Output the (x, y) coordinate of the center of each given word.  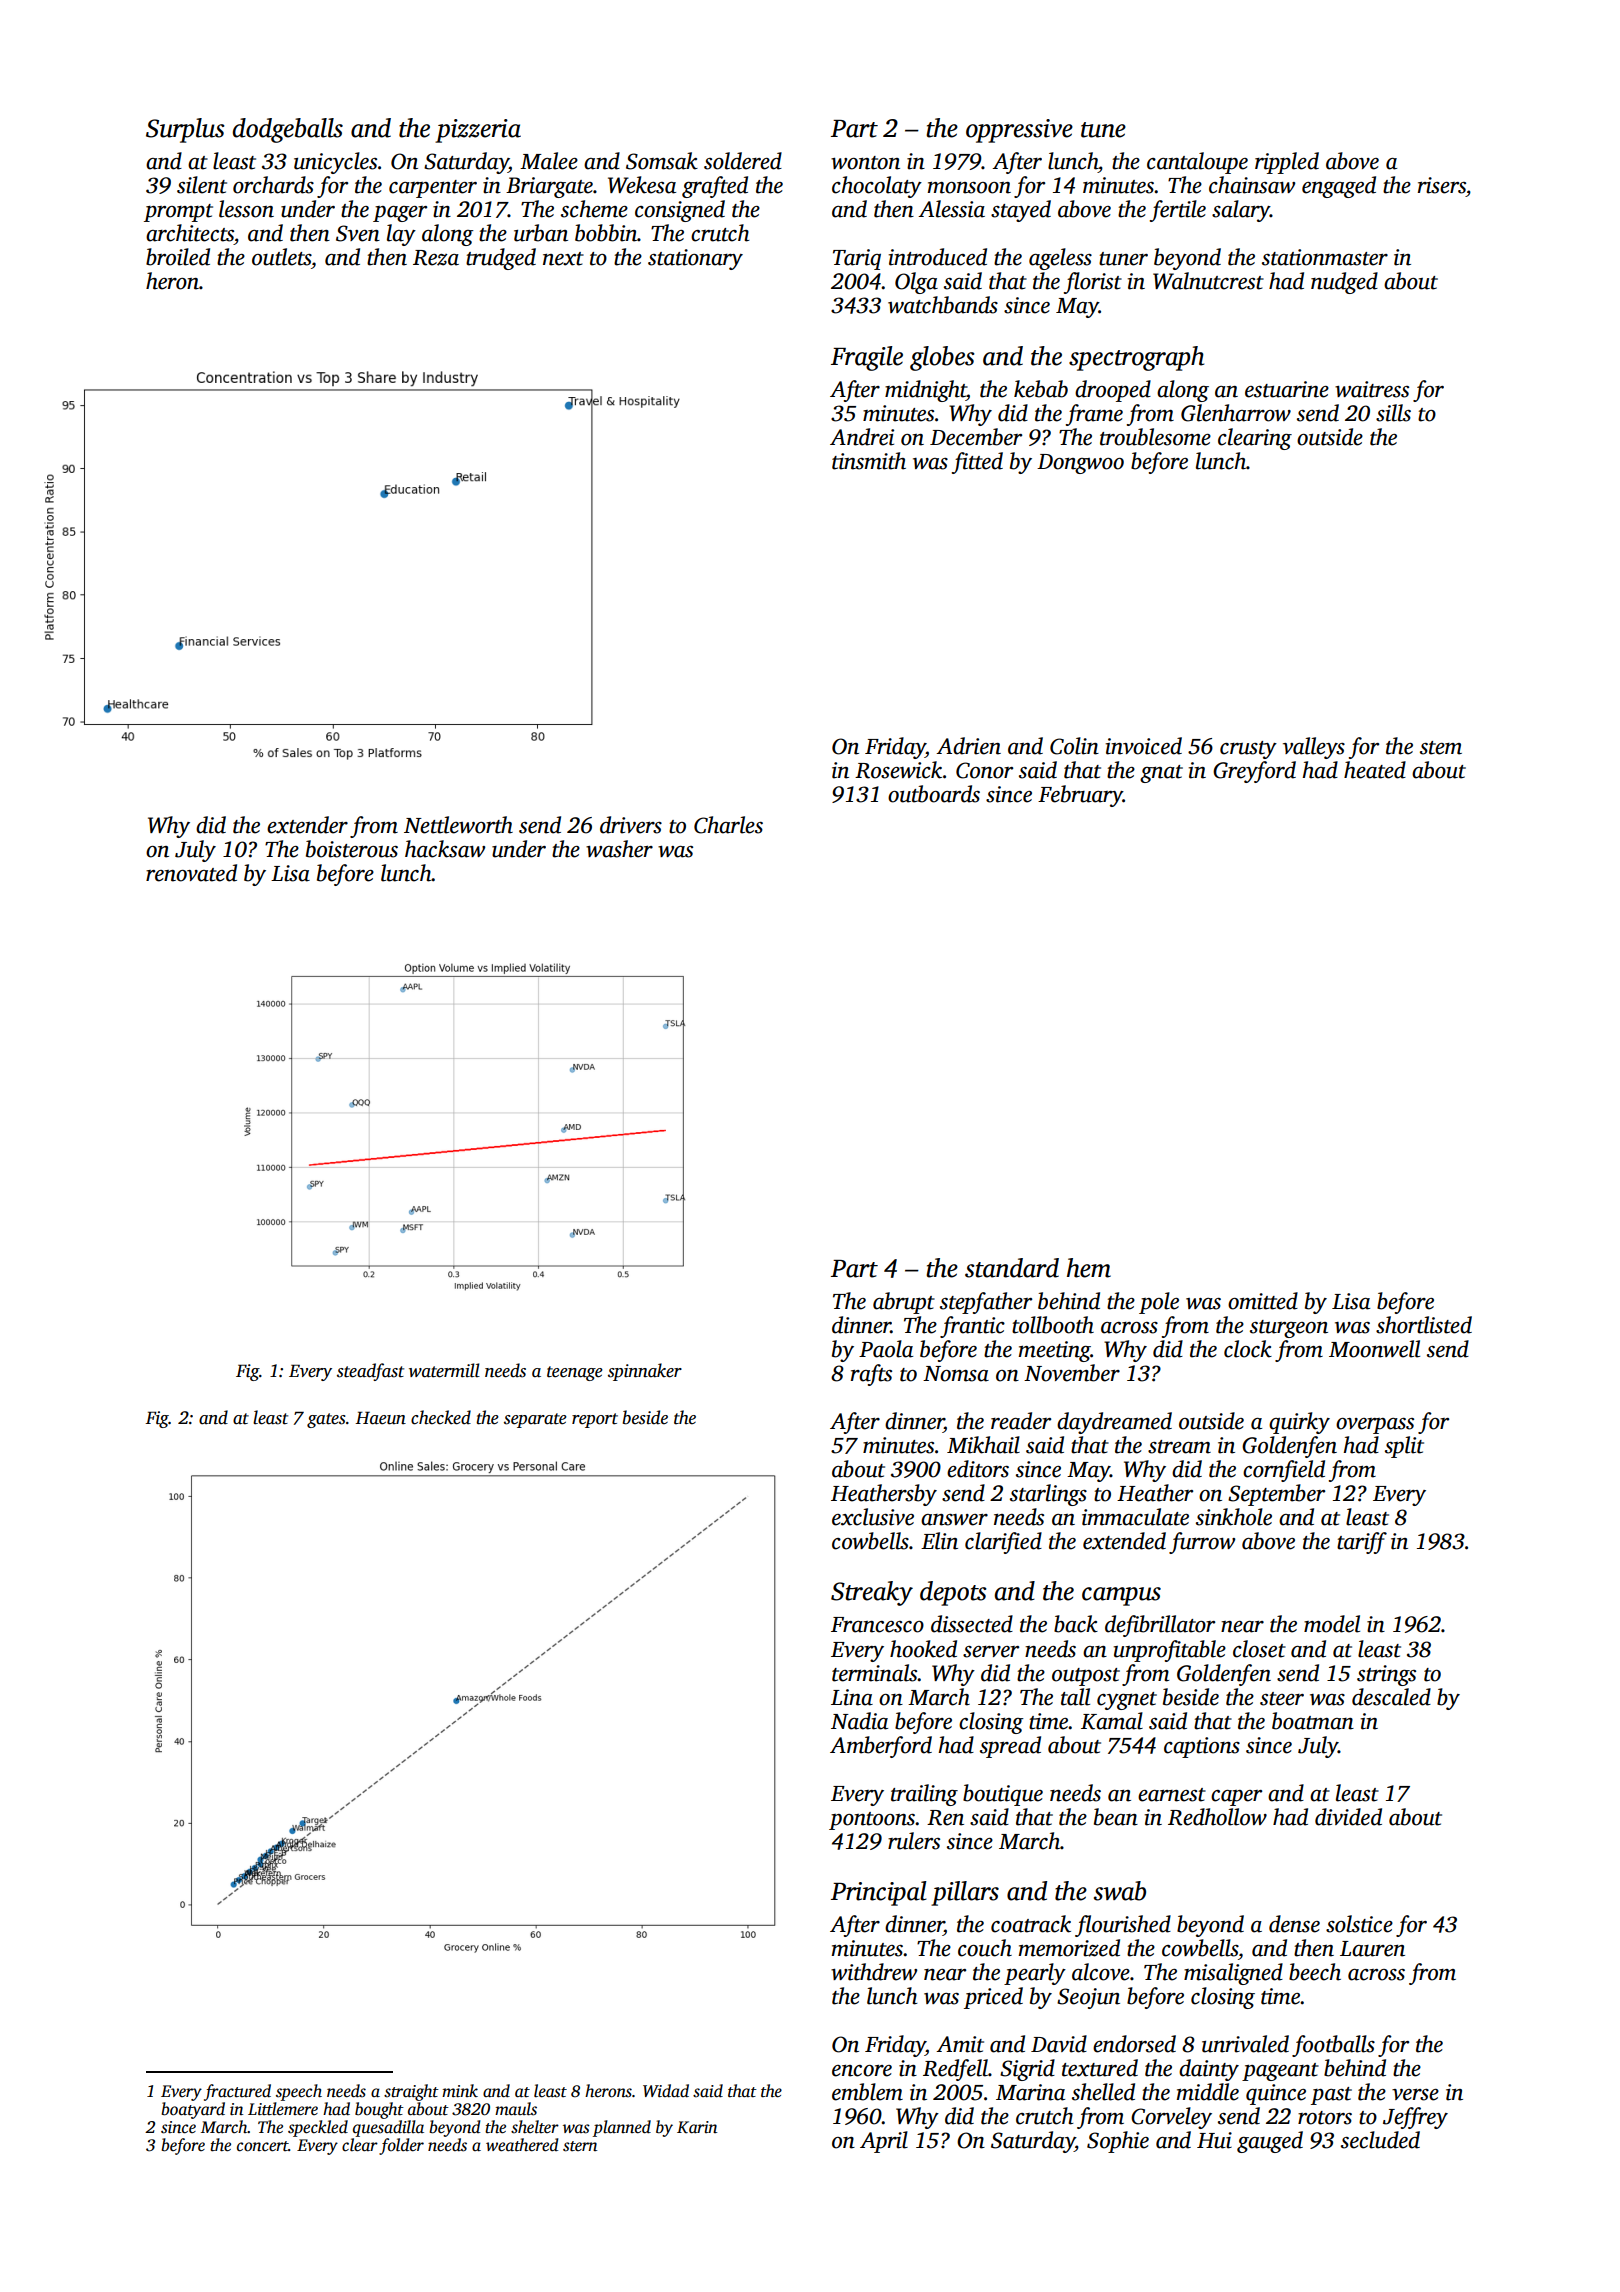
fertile (1178, 211)
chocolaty (877, 187)
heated (1375, 770)
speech (299, 2092)
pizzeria (478, 131)
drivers (631, 825)
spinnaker (645, 1372)
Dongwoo (1080, 464)
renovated (191, 873)
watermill (444, 1370)
